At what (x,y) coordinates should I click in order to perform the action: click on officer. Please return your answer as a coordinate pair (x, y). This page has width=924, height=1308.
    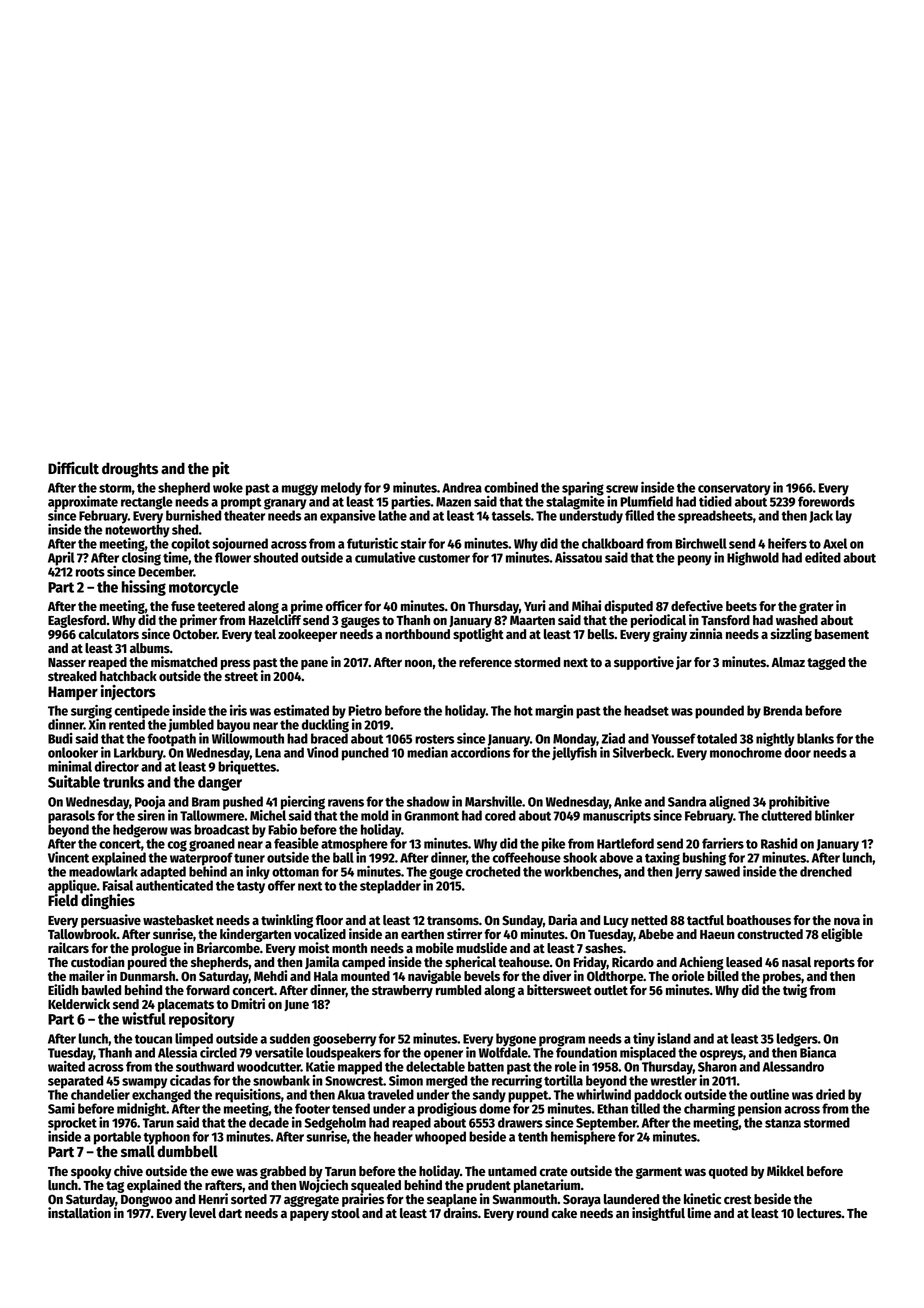
    Looking at the image, I should click on (343, 605).
